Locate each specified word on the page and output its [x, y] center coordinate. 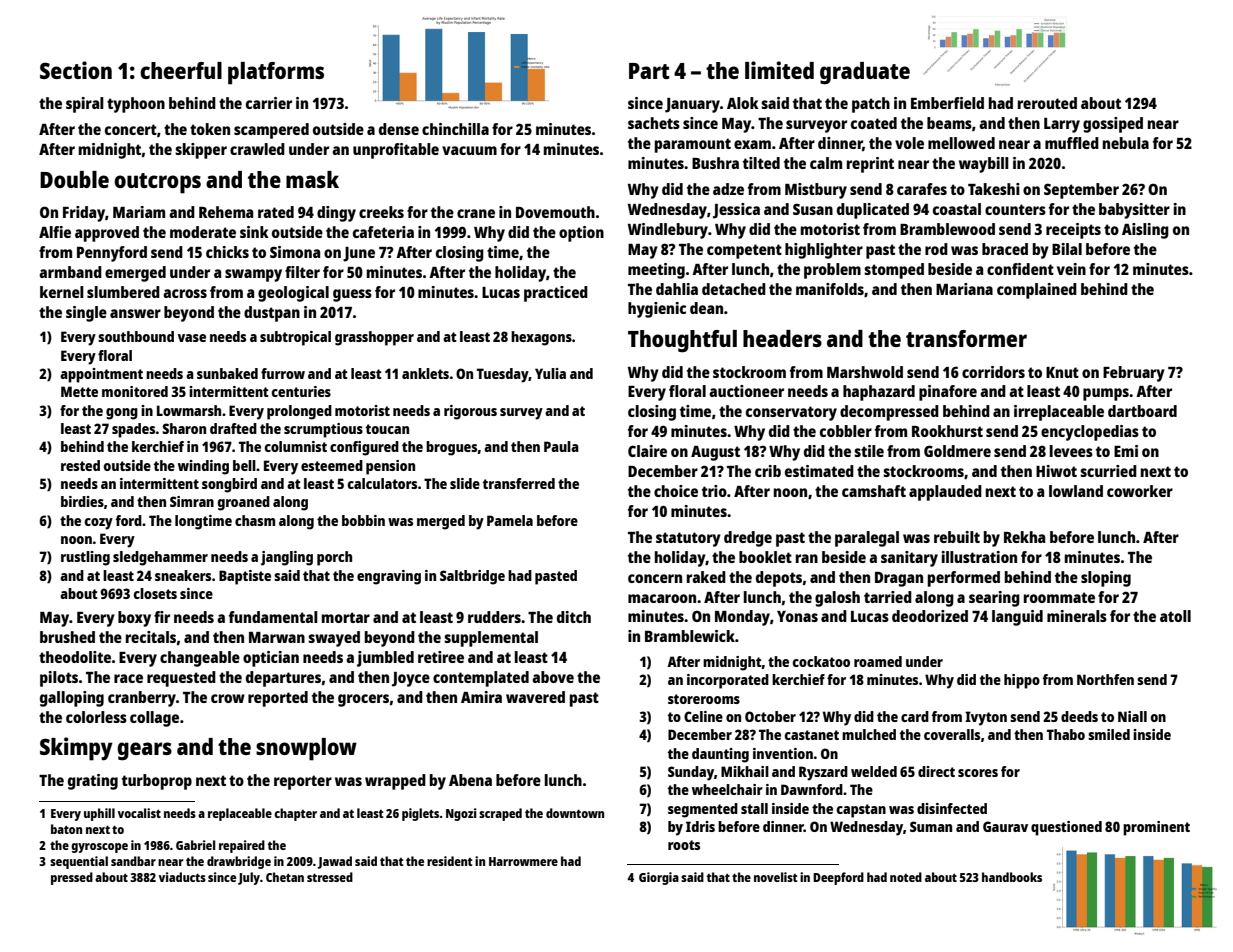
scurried [1108, 471]
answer [135, 313]
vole [909, 143]
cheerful [181, 70]
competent [744, 251]
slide [465, 483]
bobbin [363, 520]
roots [684, 845]
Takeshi [994, 189]
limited [779, 70]
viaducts [182, 877]
